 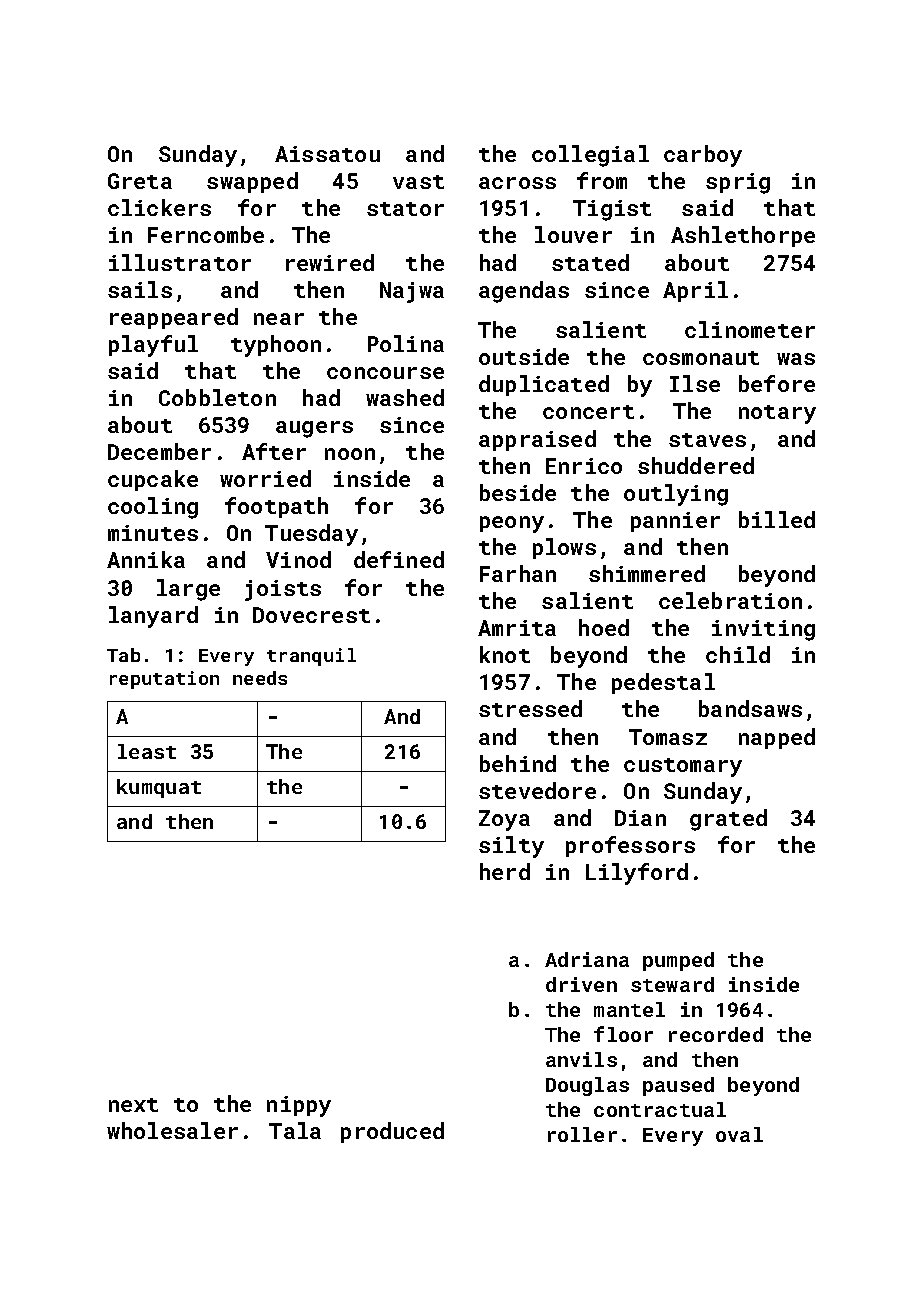 I want to click on Lilyford, so click(x=637, y=874).
